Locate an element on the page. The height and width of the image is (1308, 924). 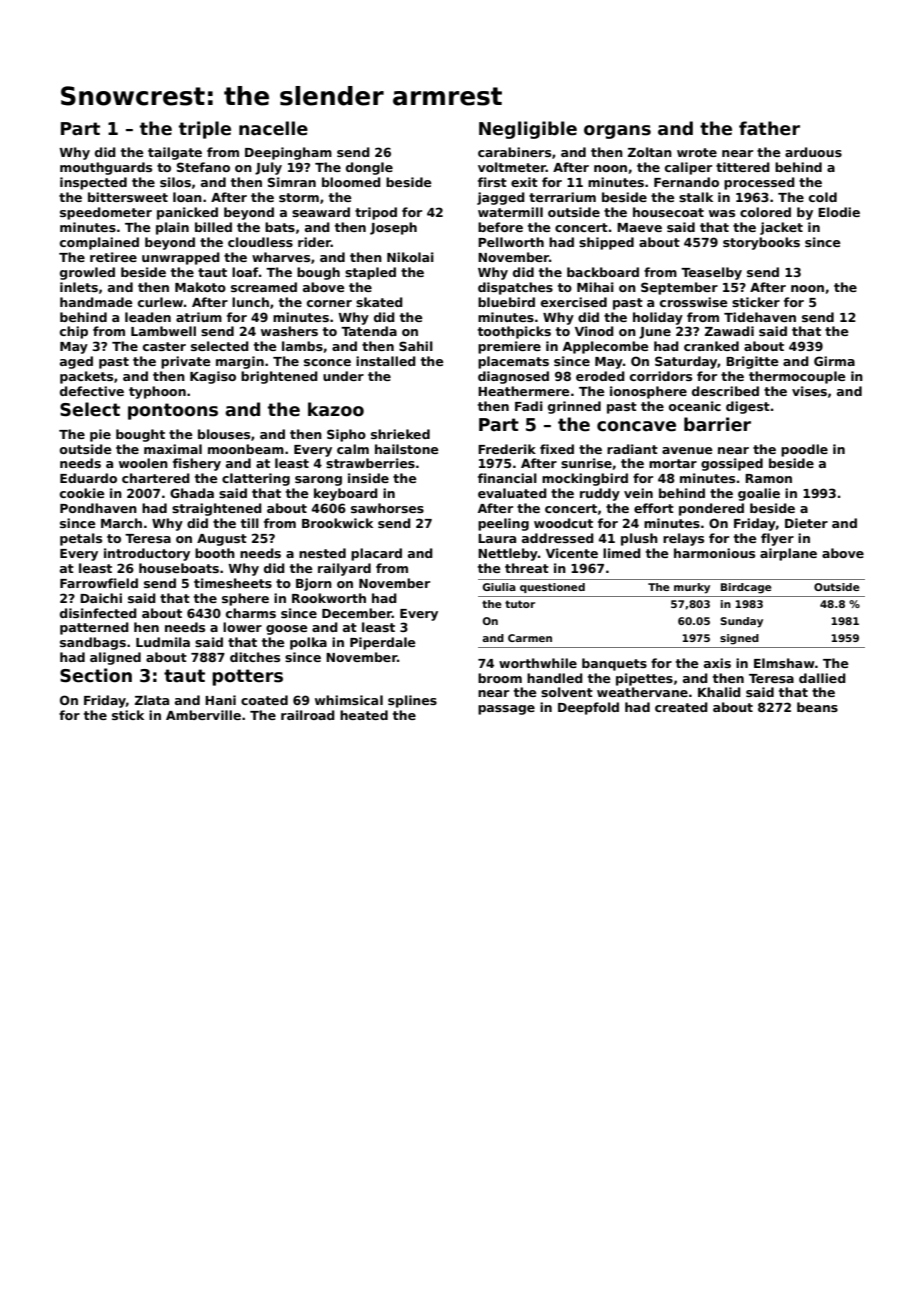
typhoon is located at coordinates (157, 392).
